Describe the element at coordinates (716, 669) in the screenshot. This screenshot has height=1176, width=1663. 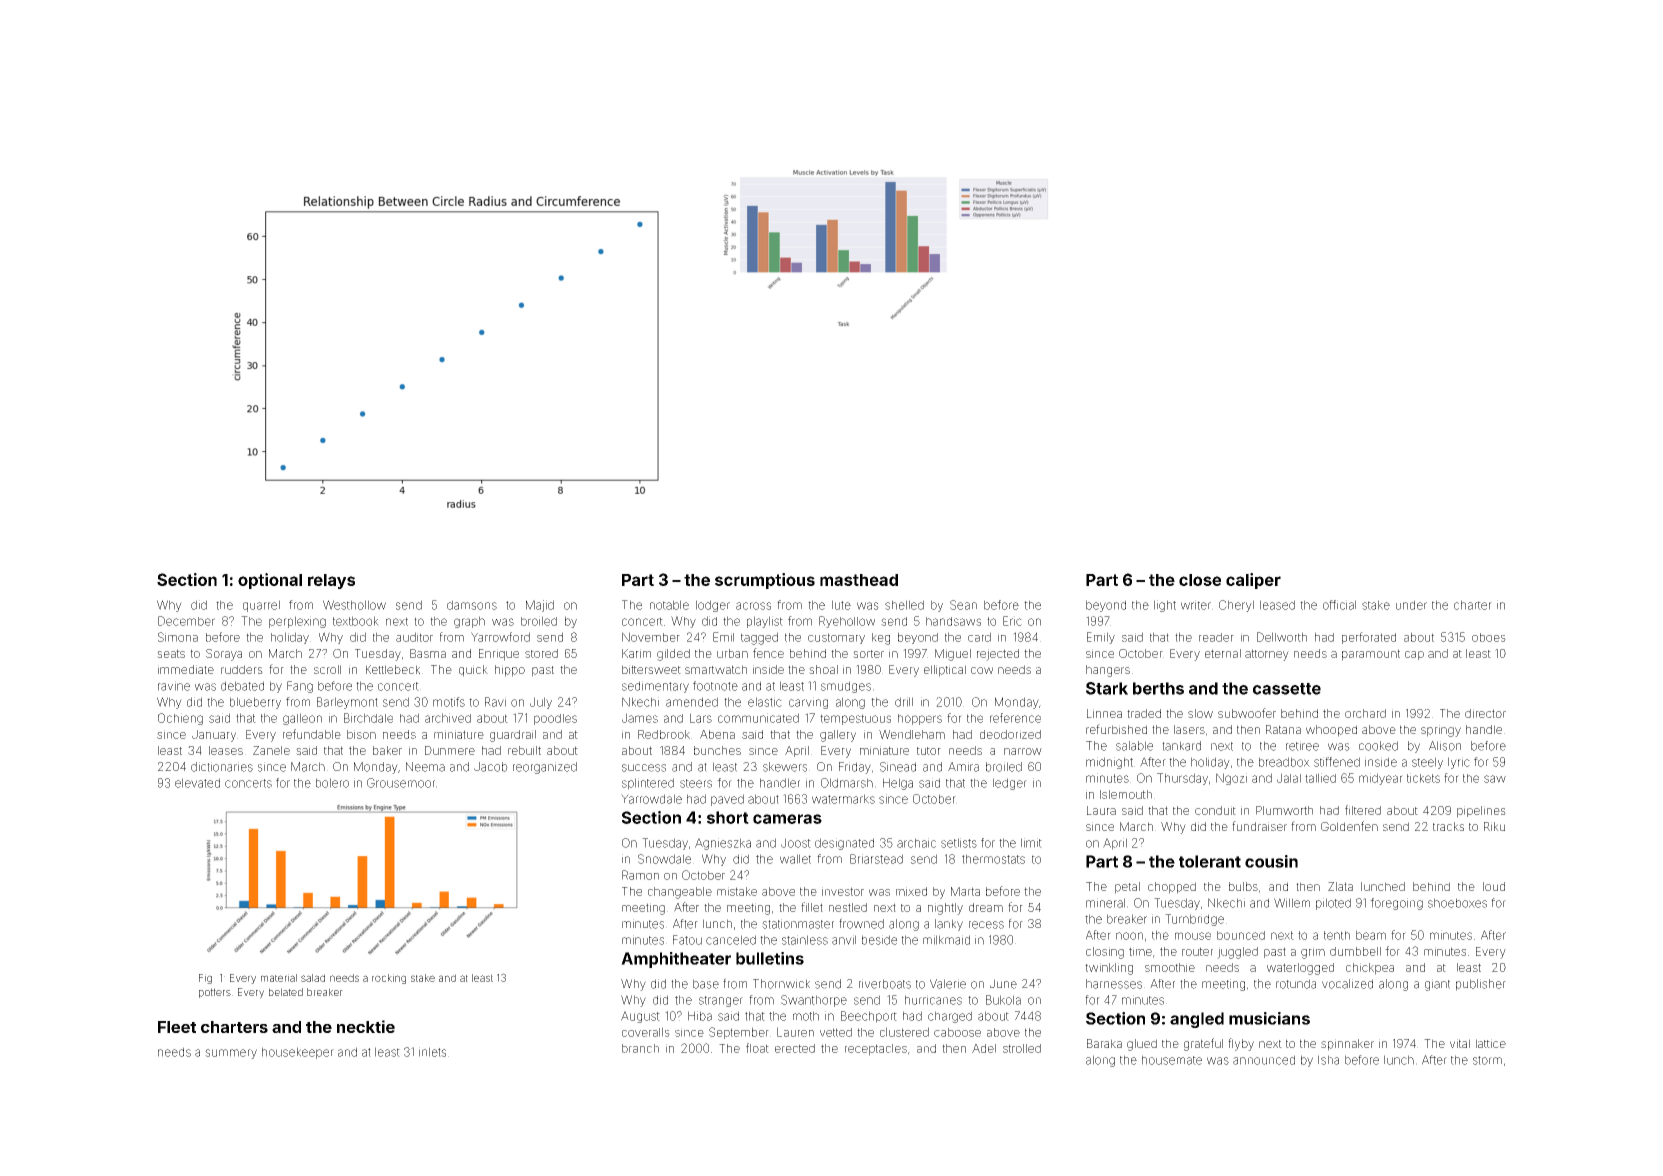
I see `smartwatch` at that location.
